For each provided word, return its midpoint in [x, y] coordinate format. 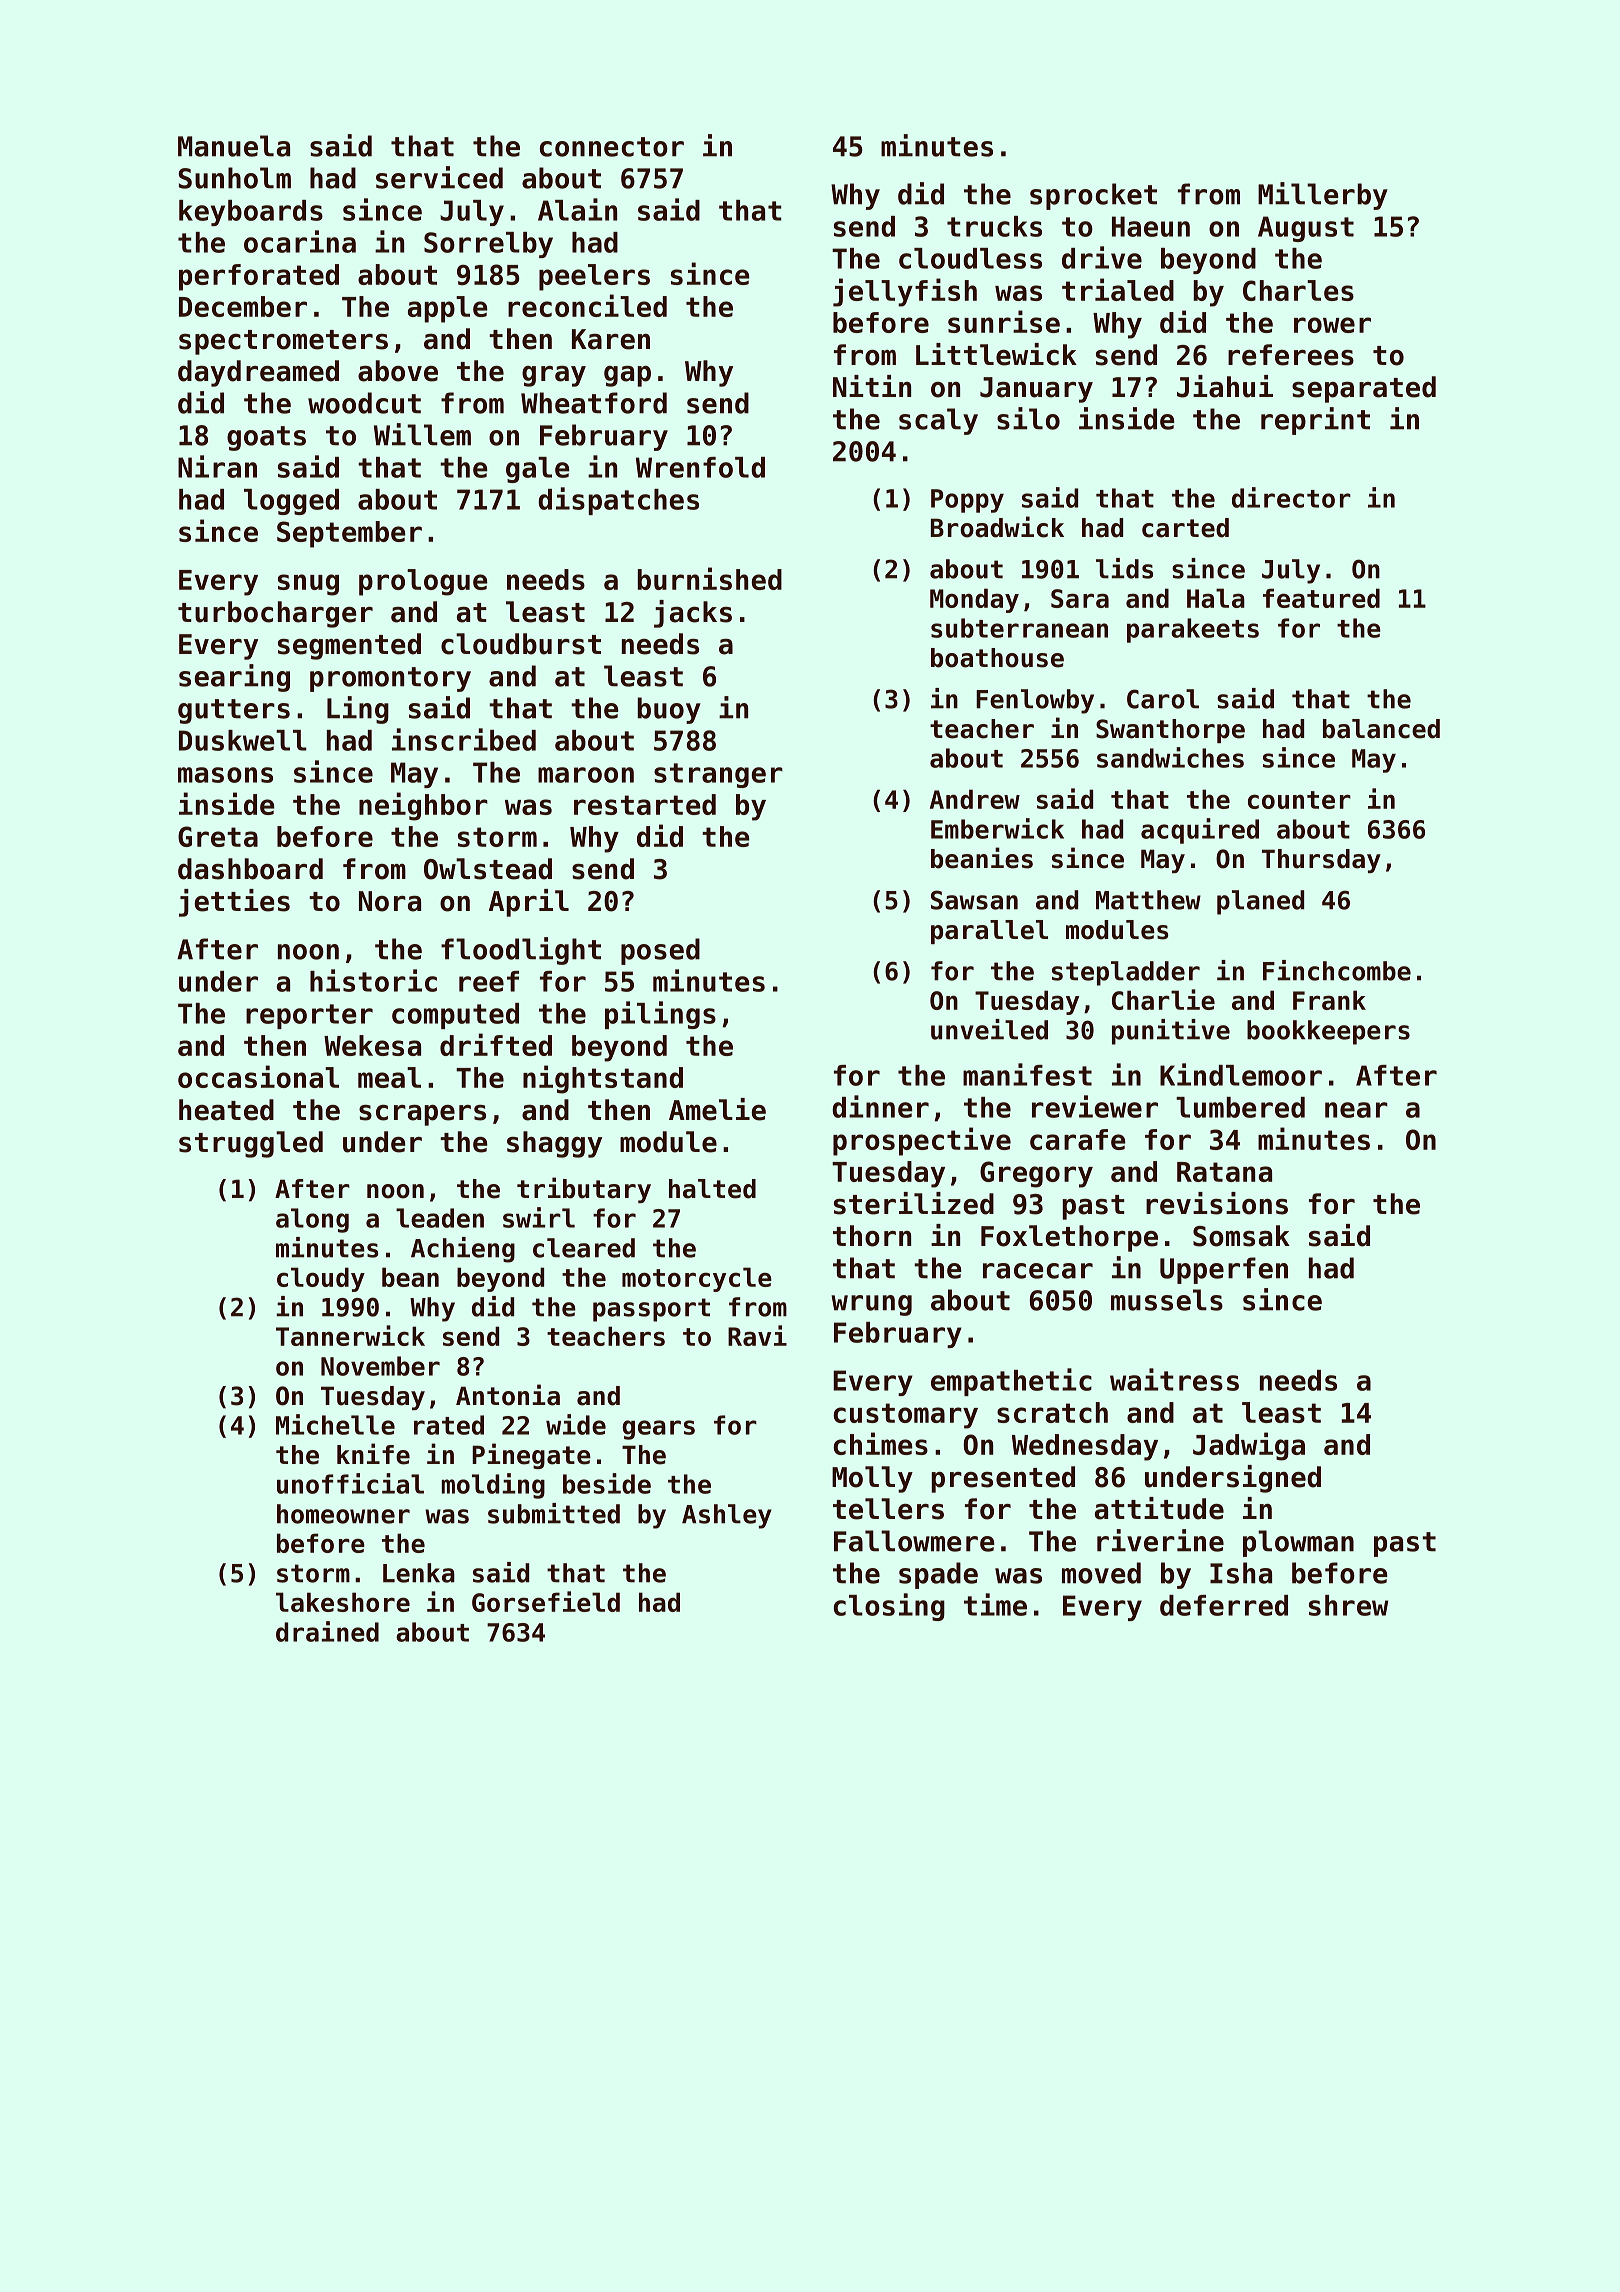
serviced [439, 177]
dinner [880, 1106]
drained [327, 1631]
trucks [994, 226]
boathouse [997, 658]
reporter [309, 1016]
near [1356, 1110]
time [995, 1604]
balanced [1381, 729]
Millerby [1323, 196]
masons [225, 775]
